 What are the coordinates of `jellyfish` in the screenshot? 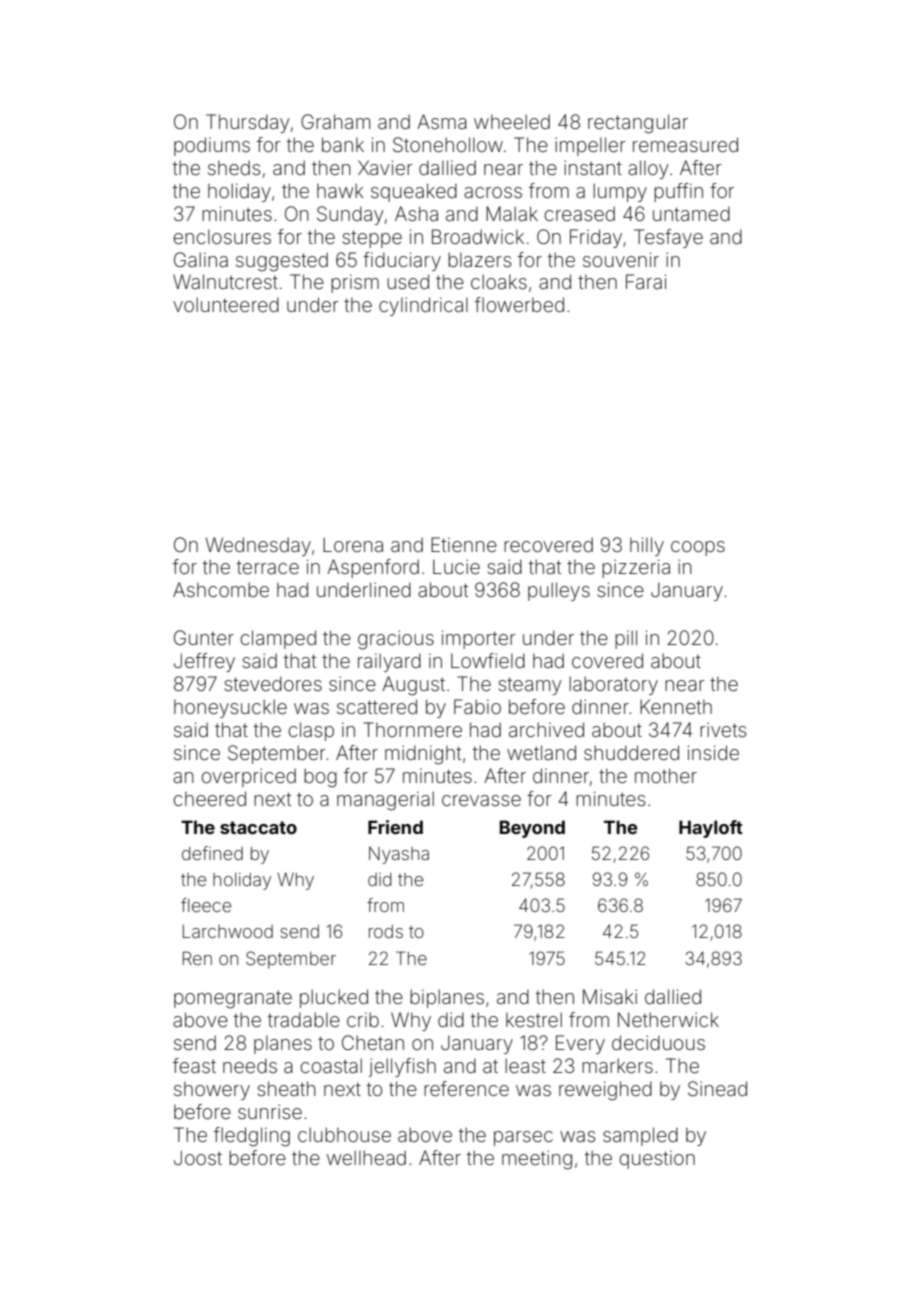 It's located at (402, 1067).
